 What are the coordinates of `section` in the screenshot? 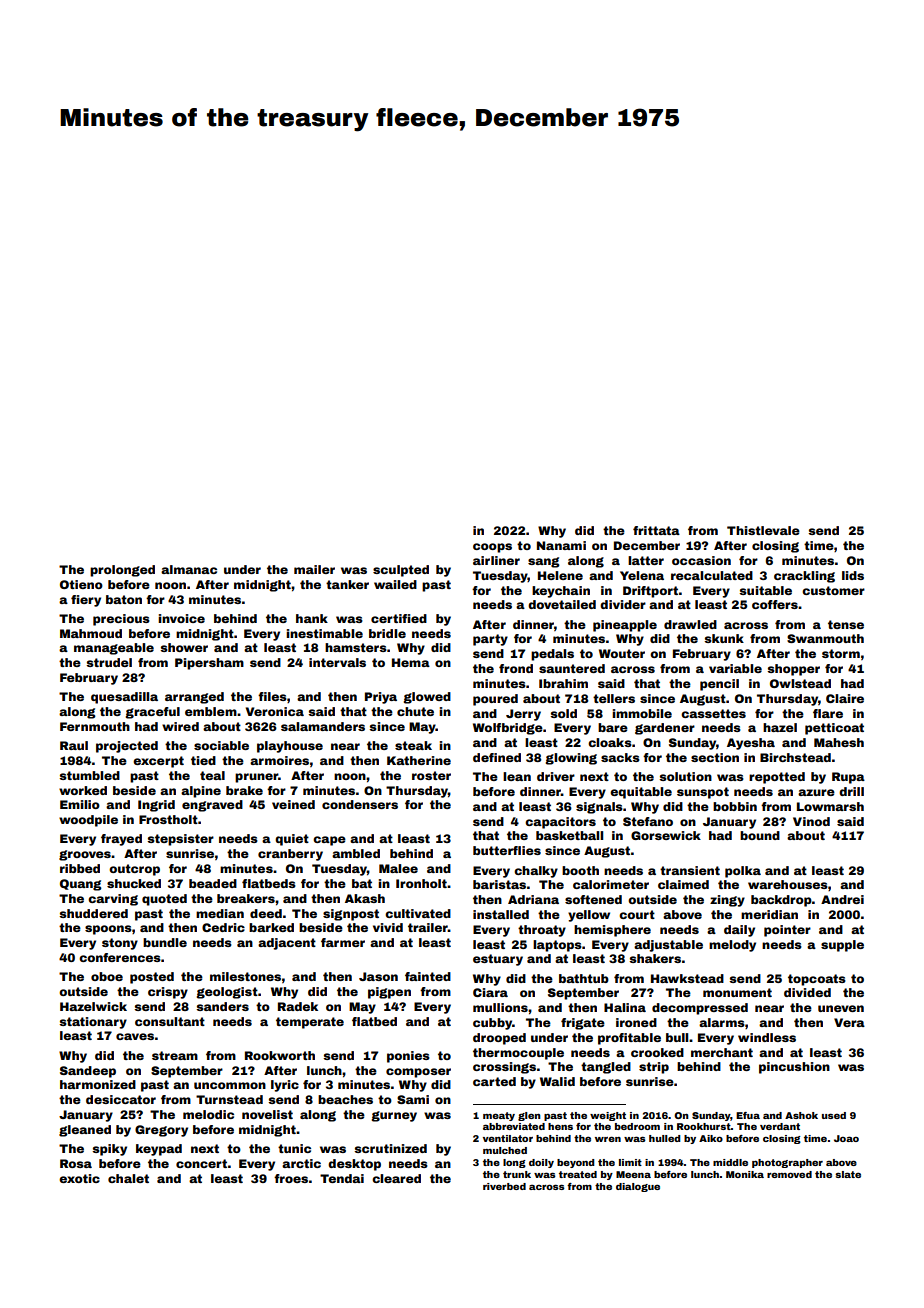 It's located at (715, 757).
